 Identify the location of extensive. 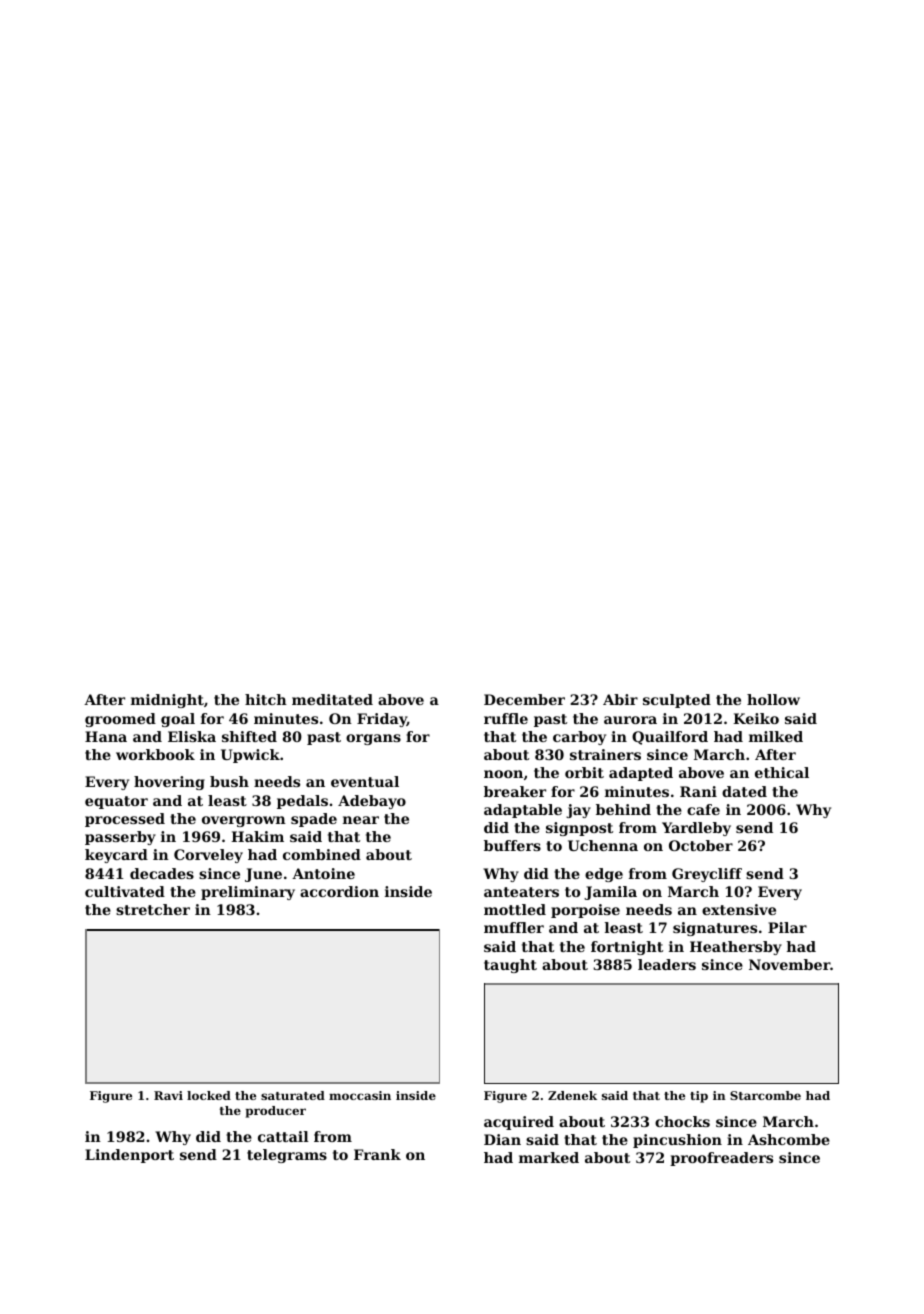
(739, 909).
